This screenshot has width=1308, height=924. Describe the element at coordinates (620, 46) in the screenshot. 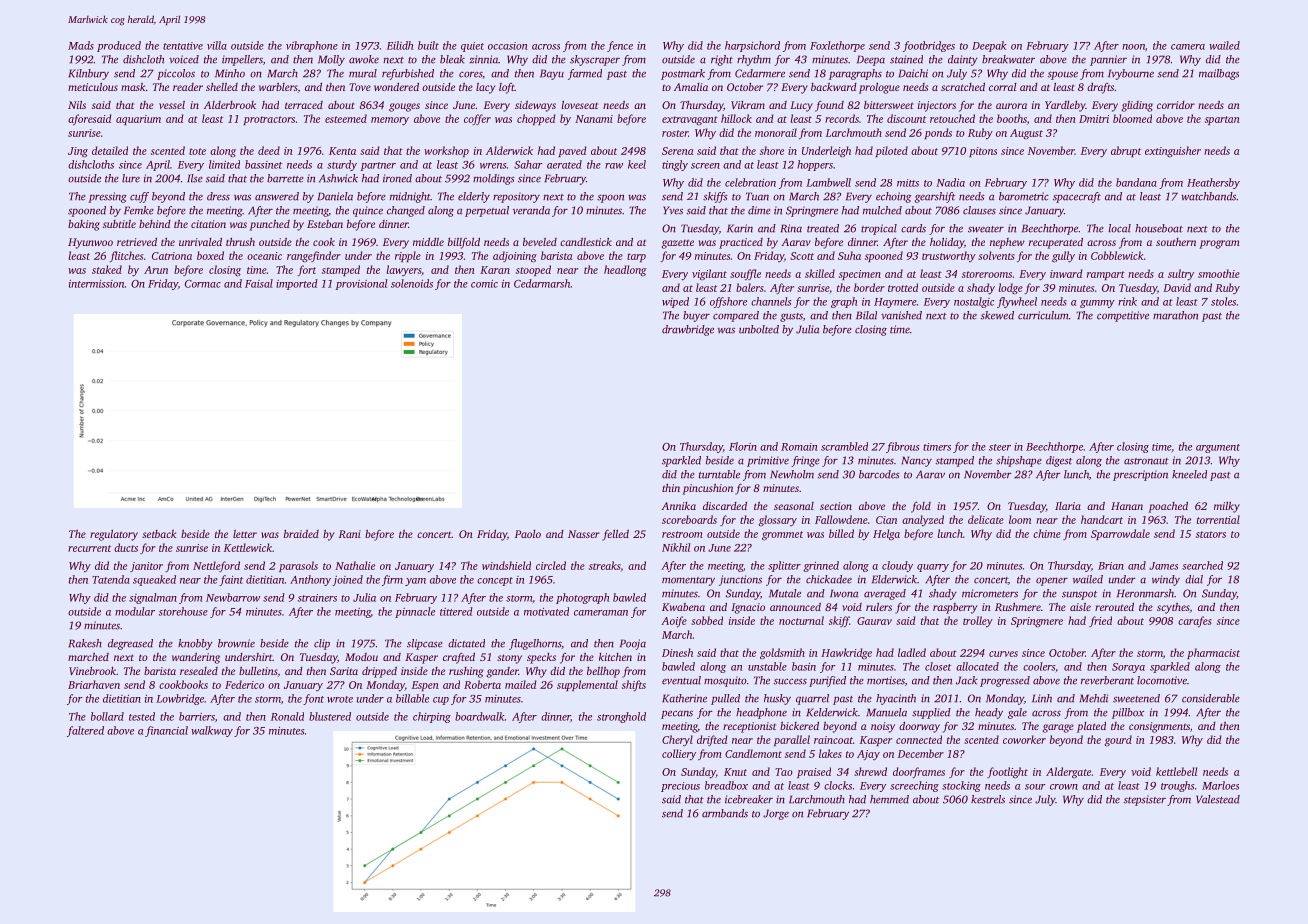

I see `fence` at that location.
